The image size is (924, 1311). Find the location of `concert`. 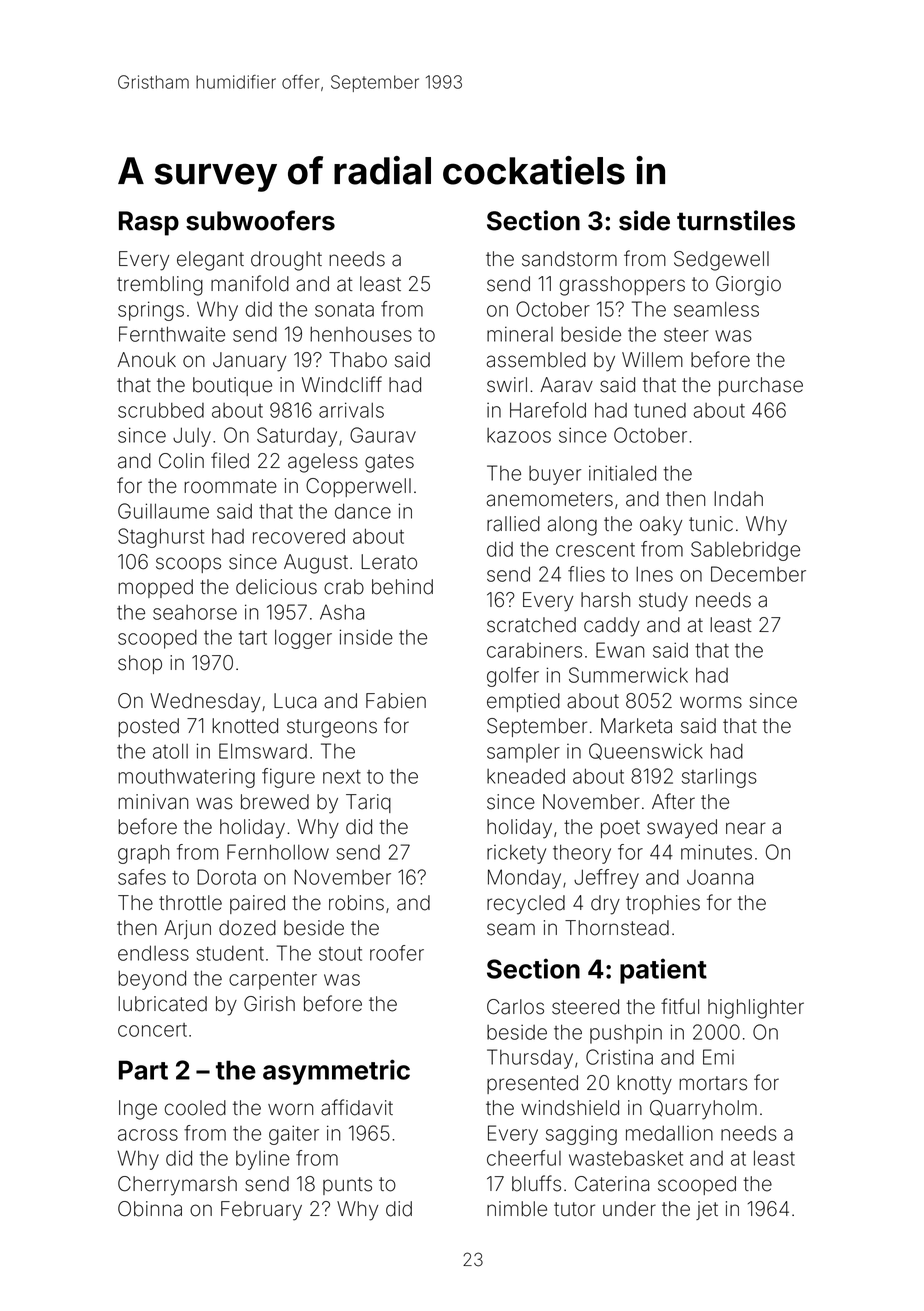

concert is located at coordinates (152, 1030).
